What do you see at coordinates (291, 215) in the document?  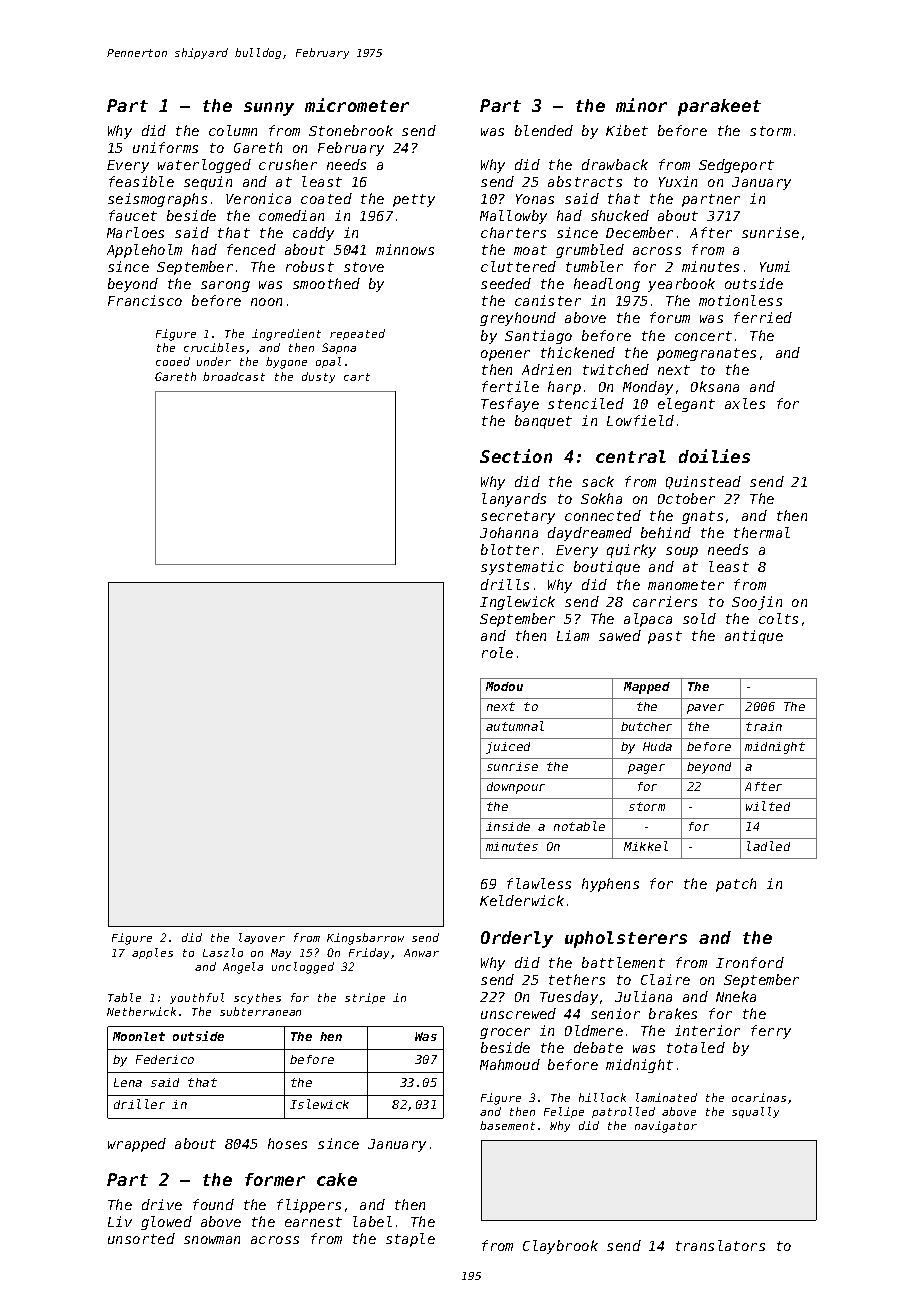 I see `comedian` at bounding box center [291, 215].
